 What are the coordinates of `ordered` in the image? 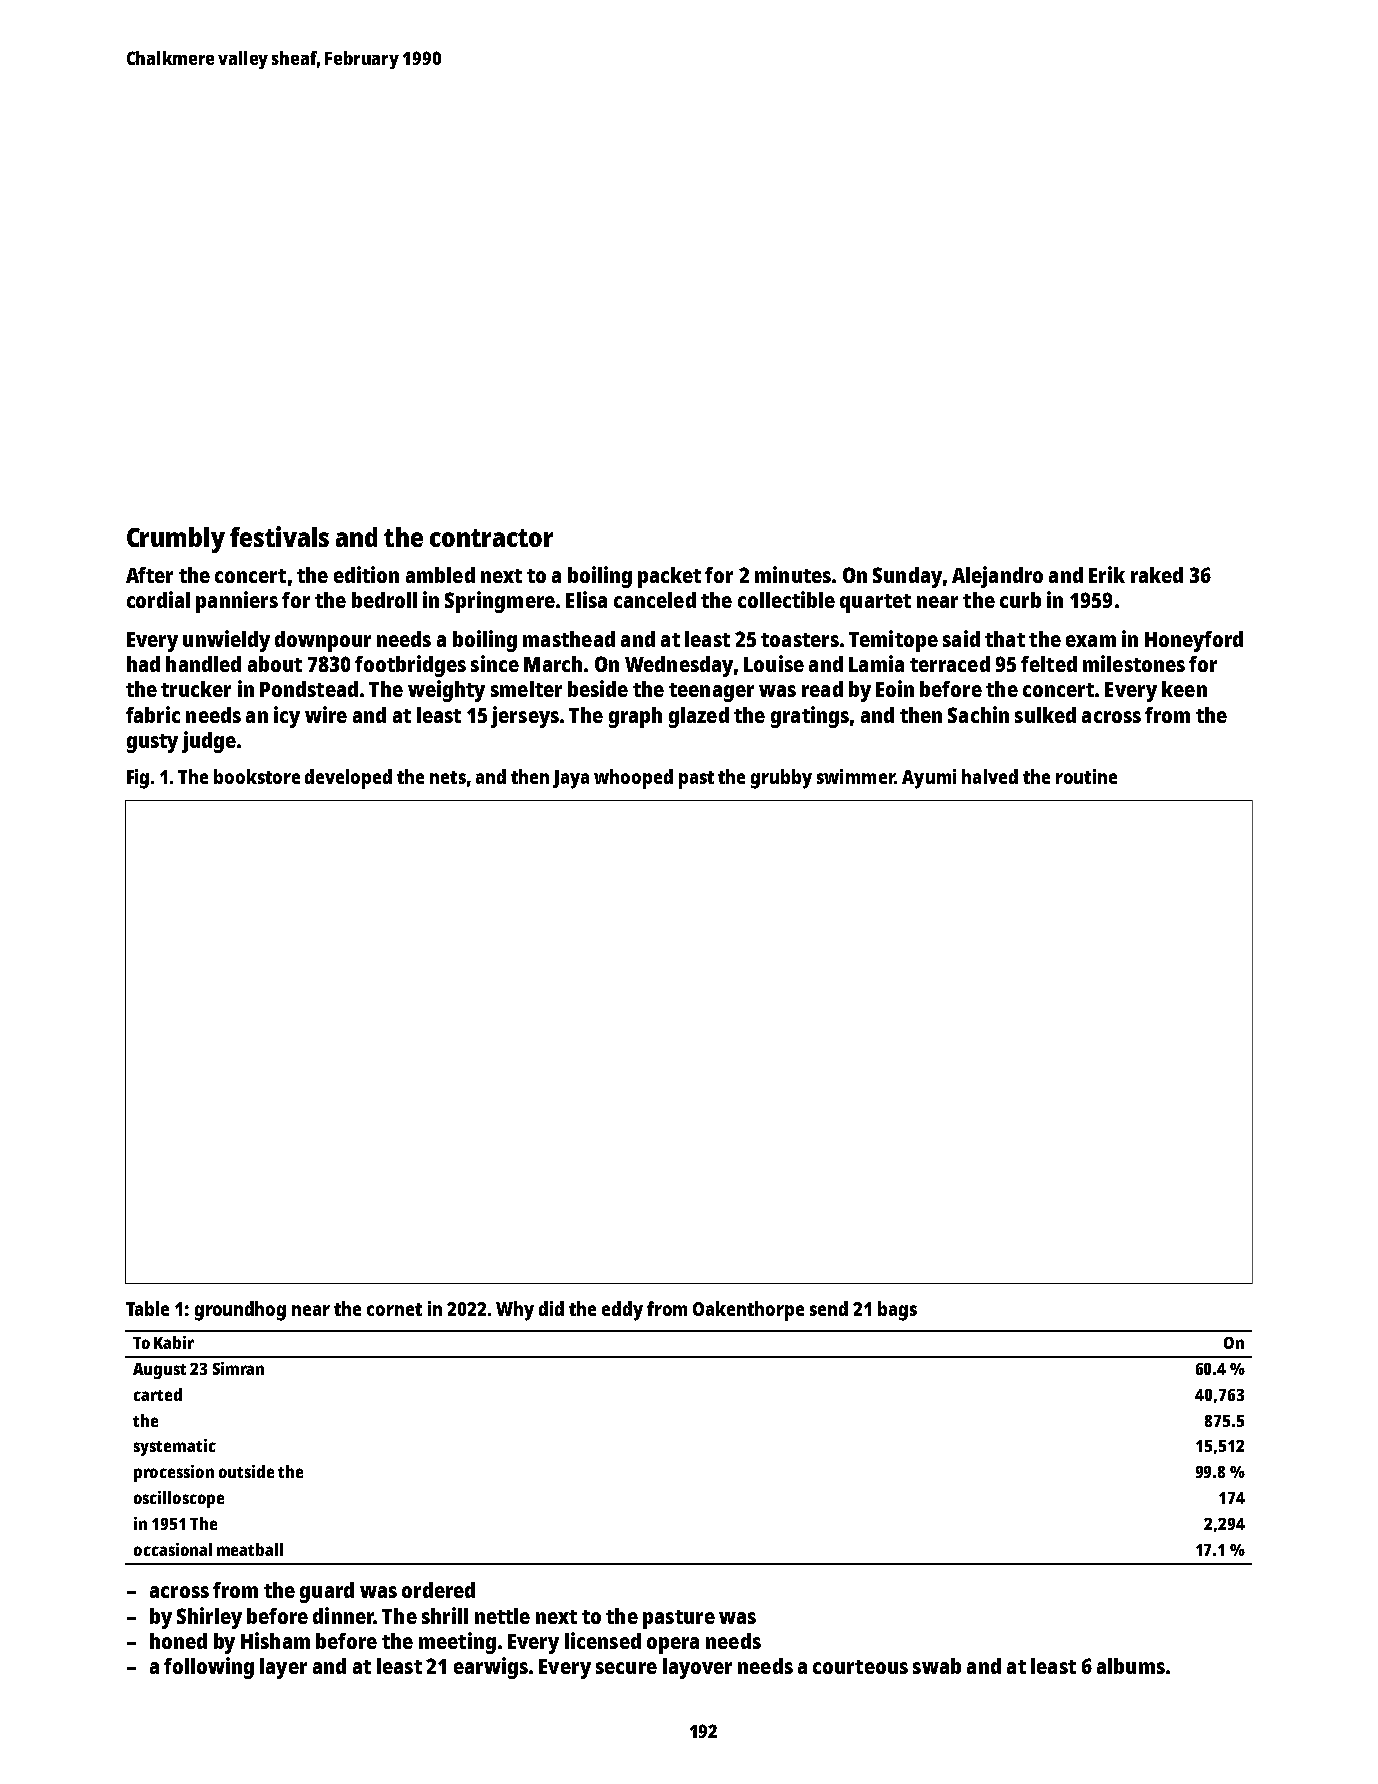 It's located at (438, 1590).
